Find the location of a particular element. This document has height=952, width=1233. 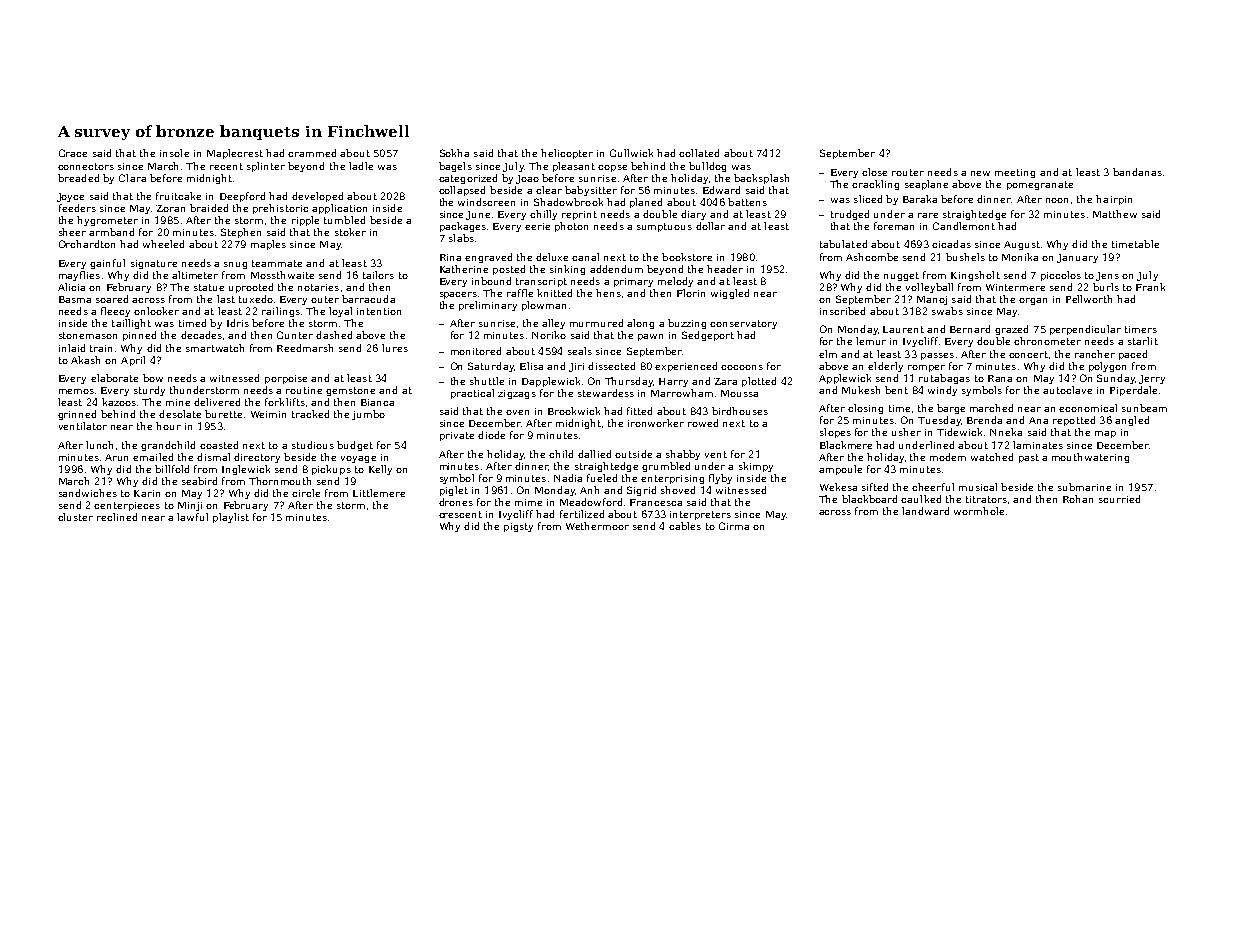

hairpin is located at coordinates (1114, 200).
